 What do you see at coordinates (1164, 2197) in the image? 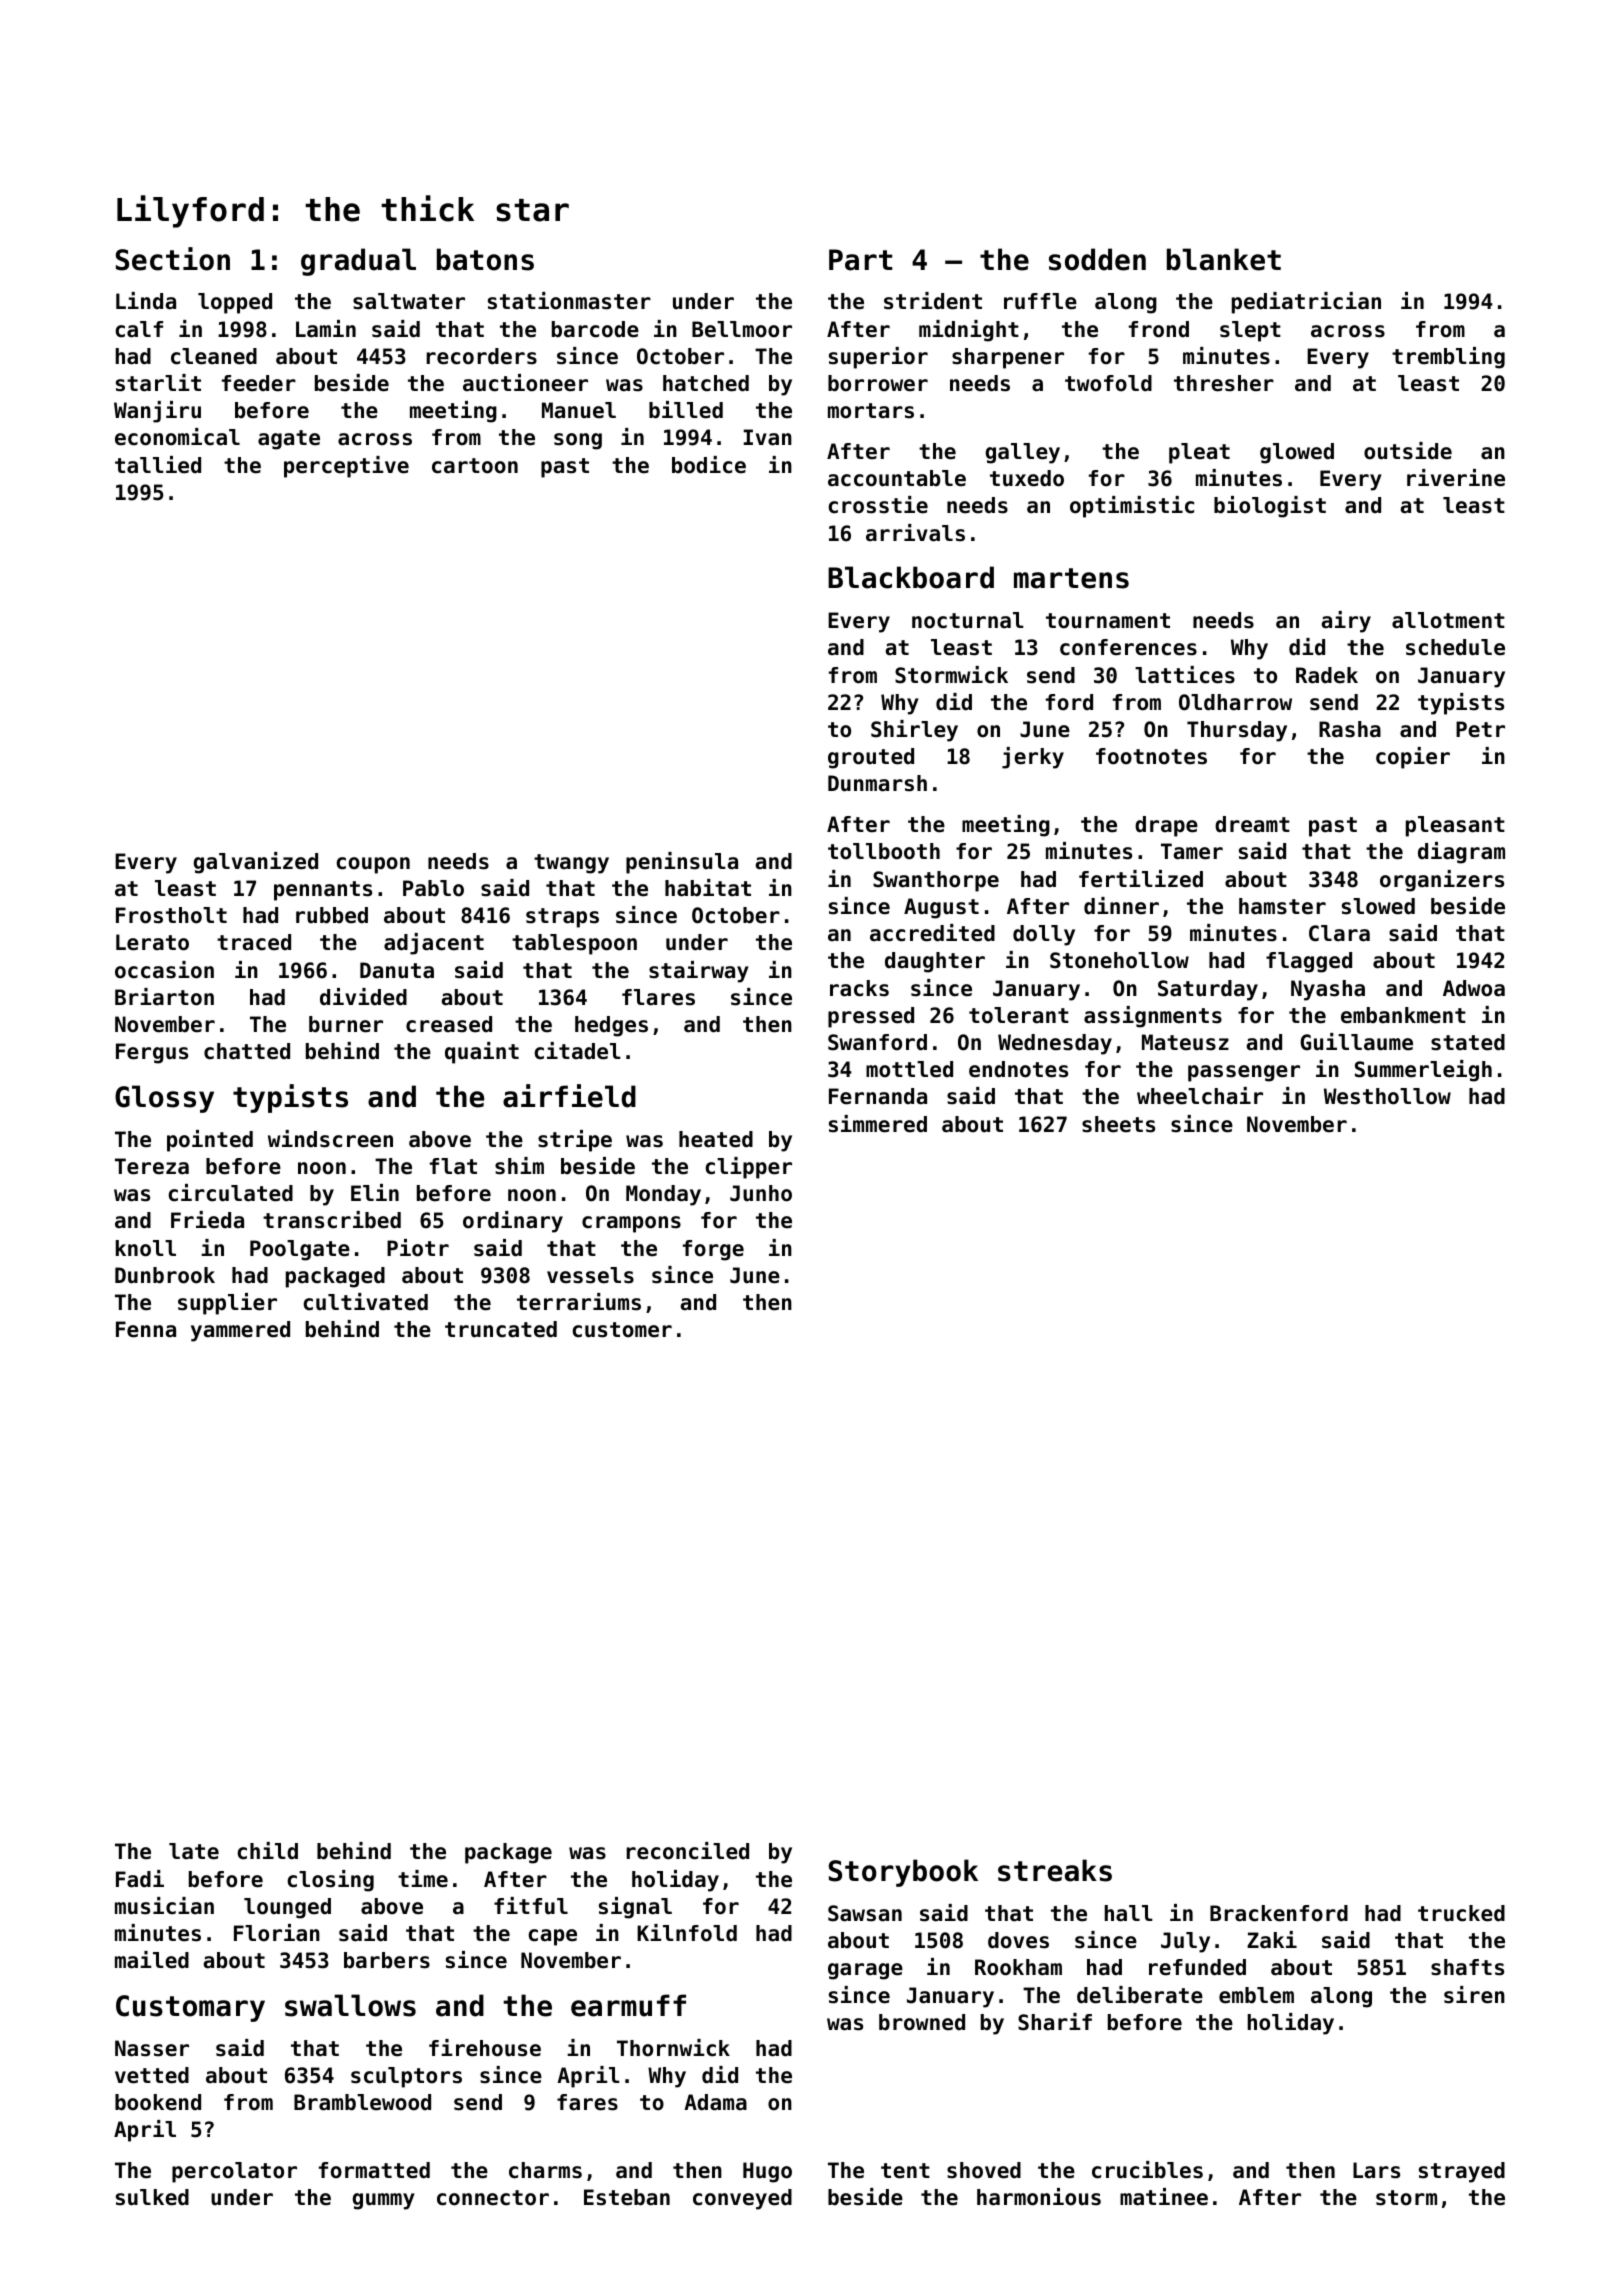
I see `matinee` at bounding box center [1164, 2197].
